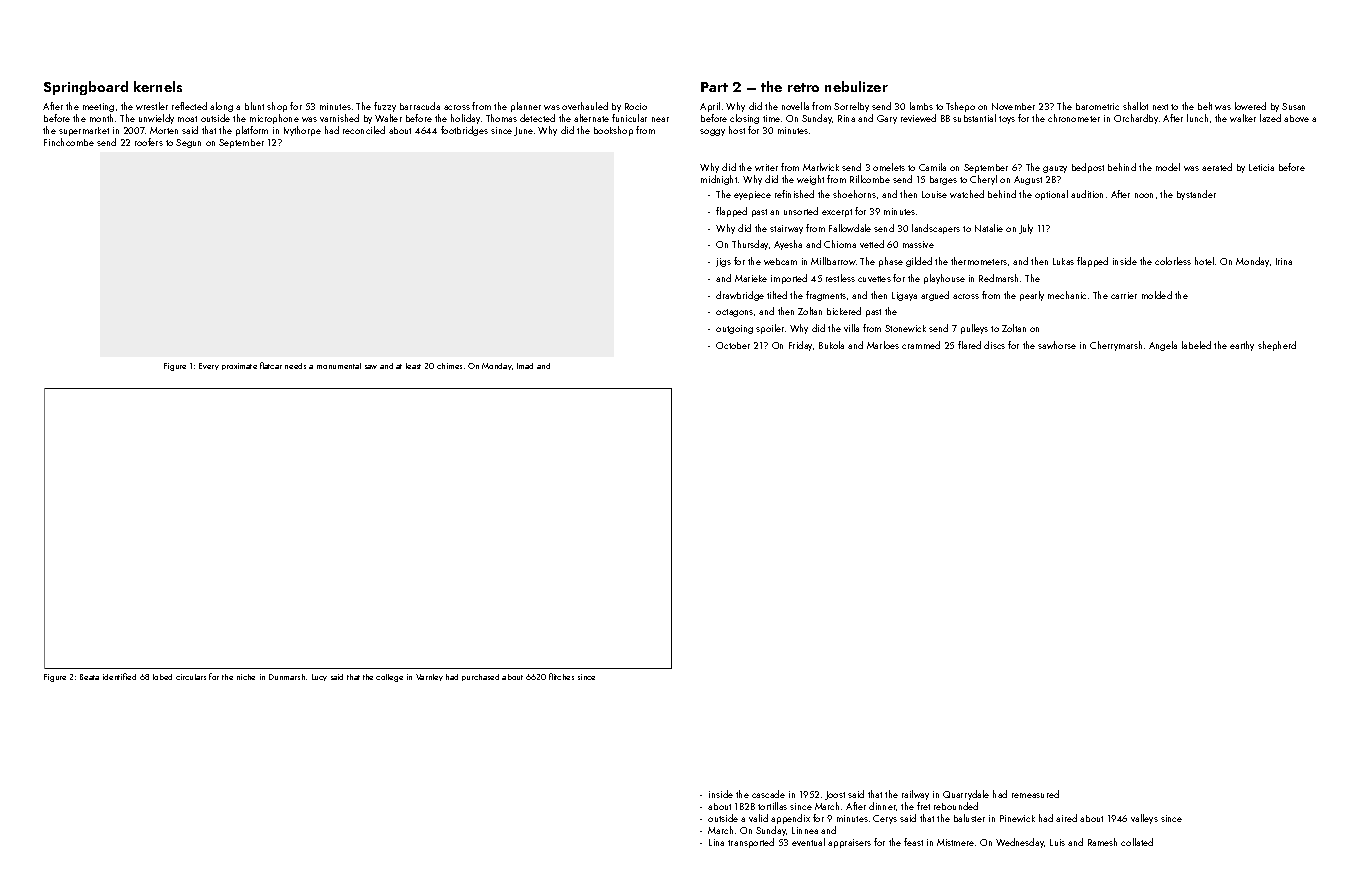  Describe the element at coordinates (525, 366) in the screenshot. I see `Imad` at that location.
